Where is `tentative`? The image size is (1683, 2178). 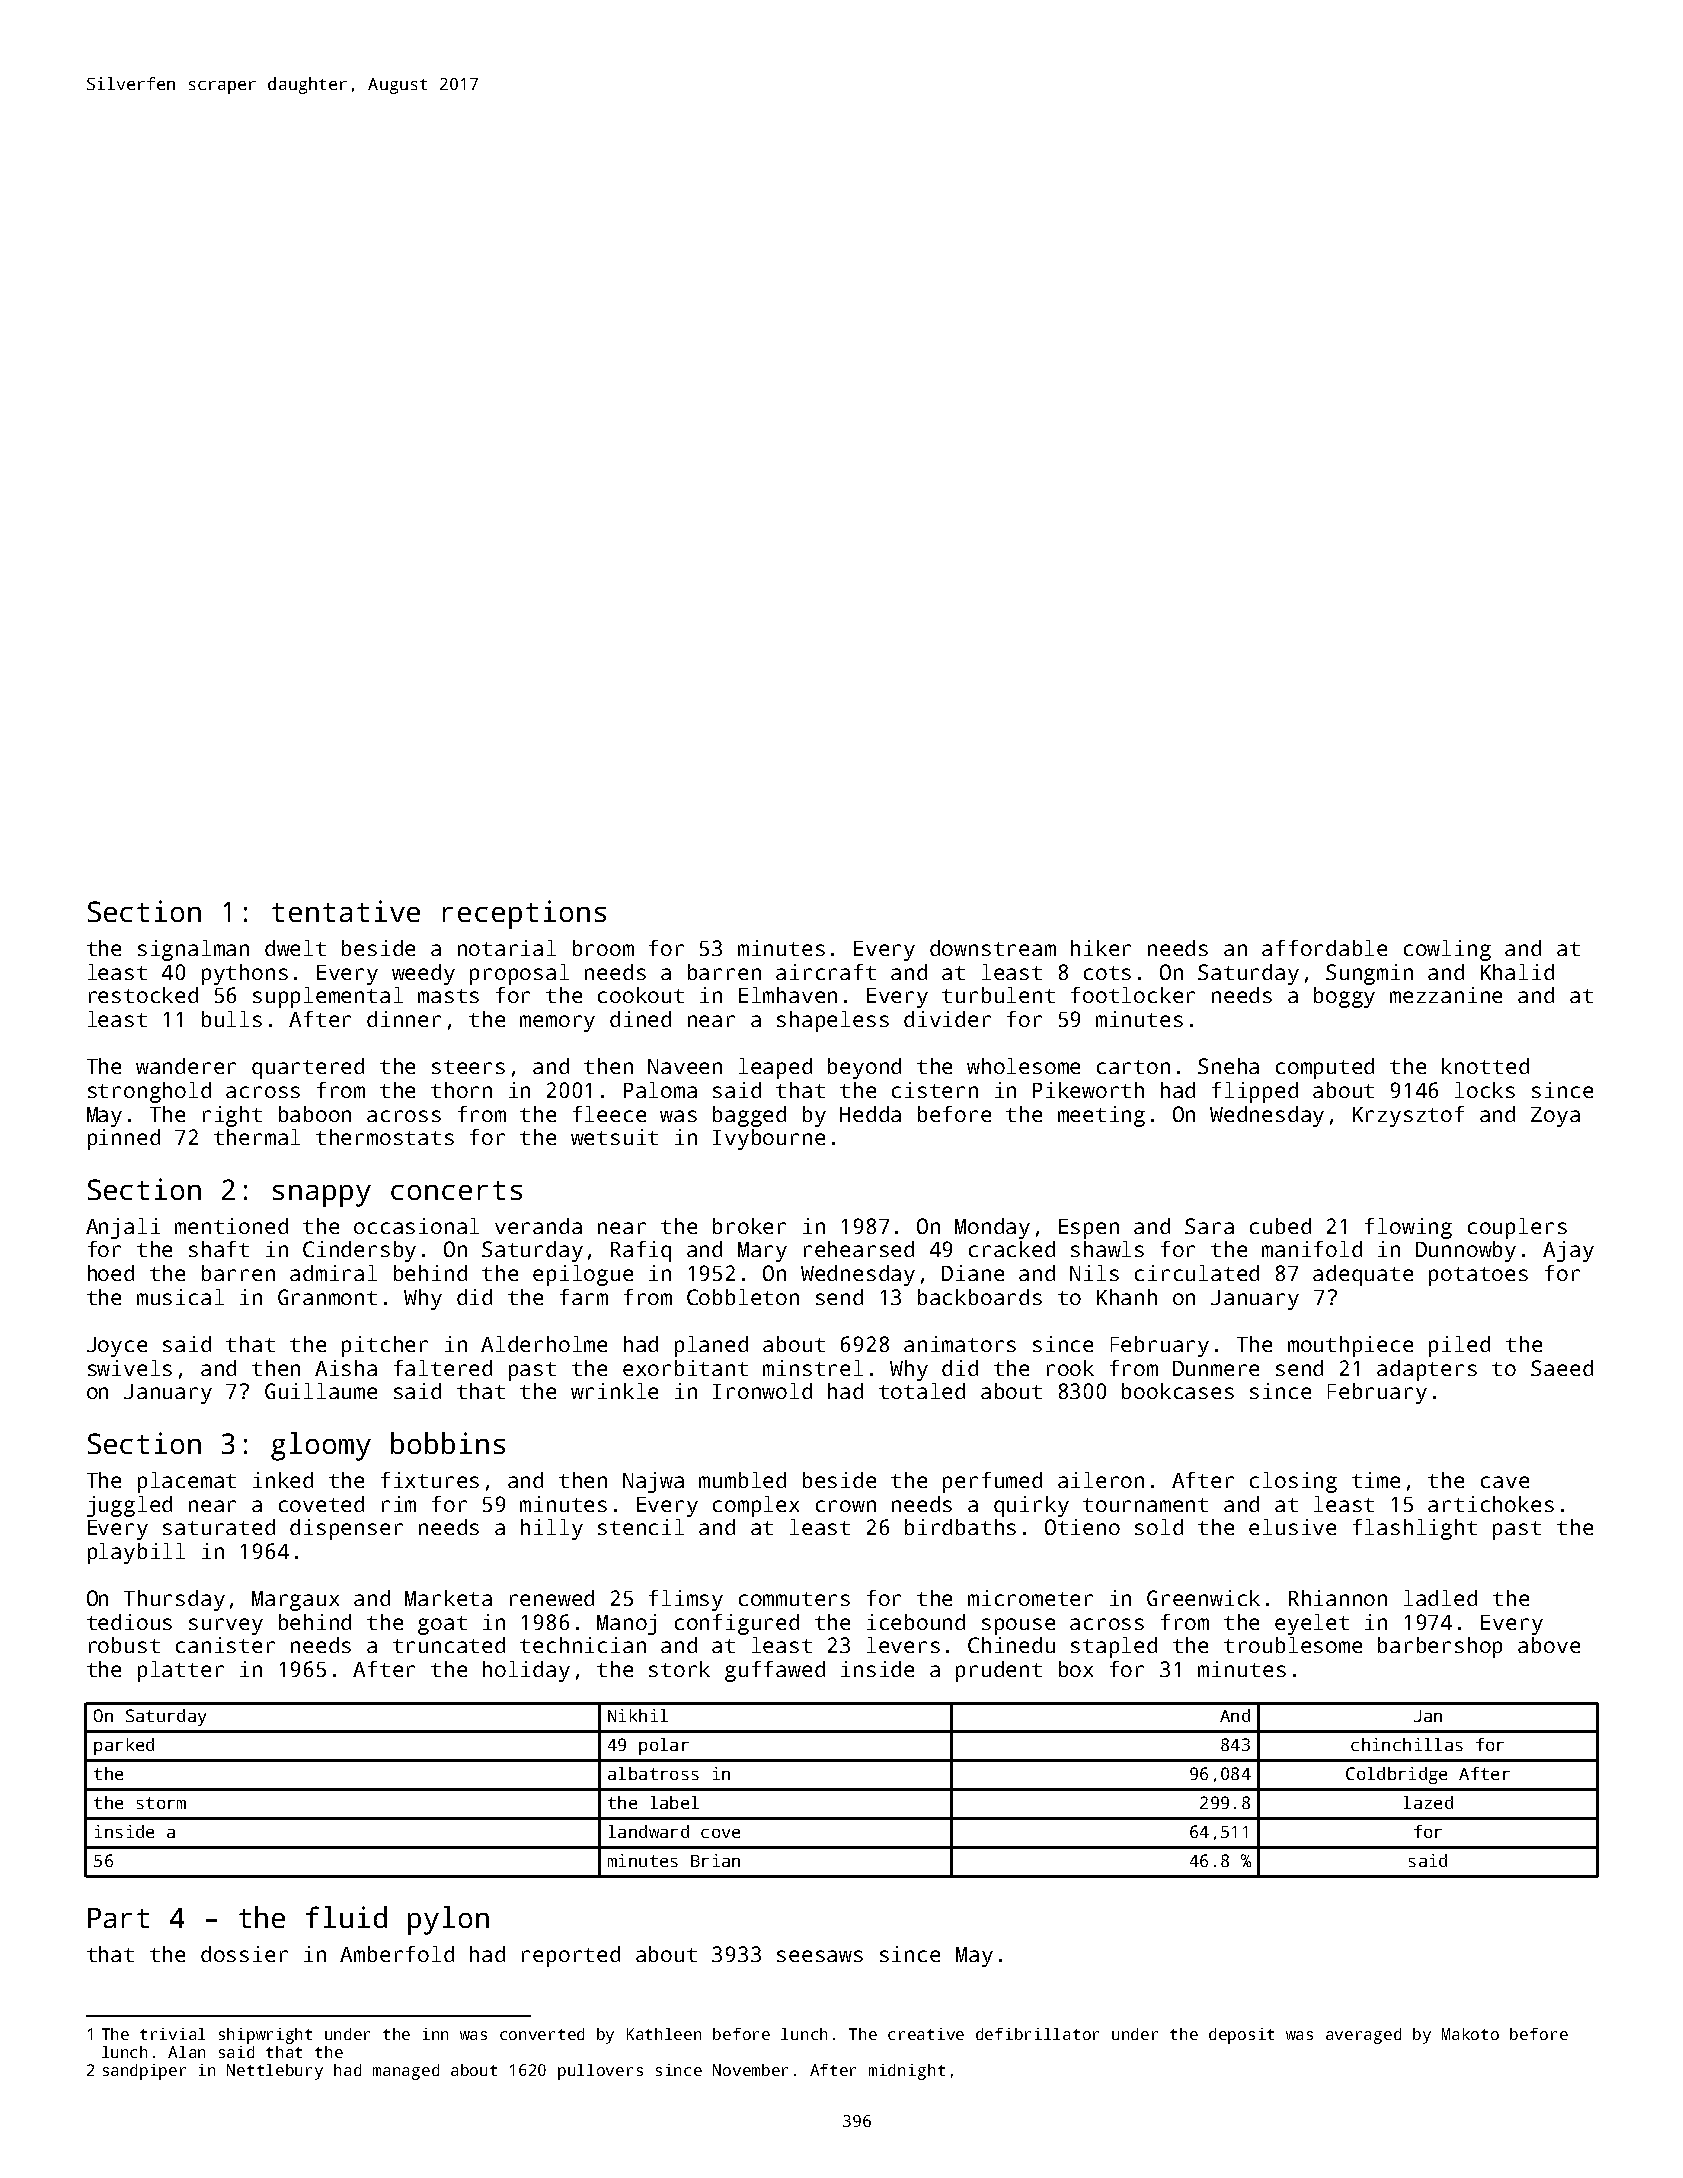 tentative is located at coordinates (346, 911).
